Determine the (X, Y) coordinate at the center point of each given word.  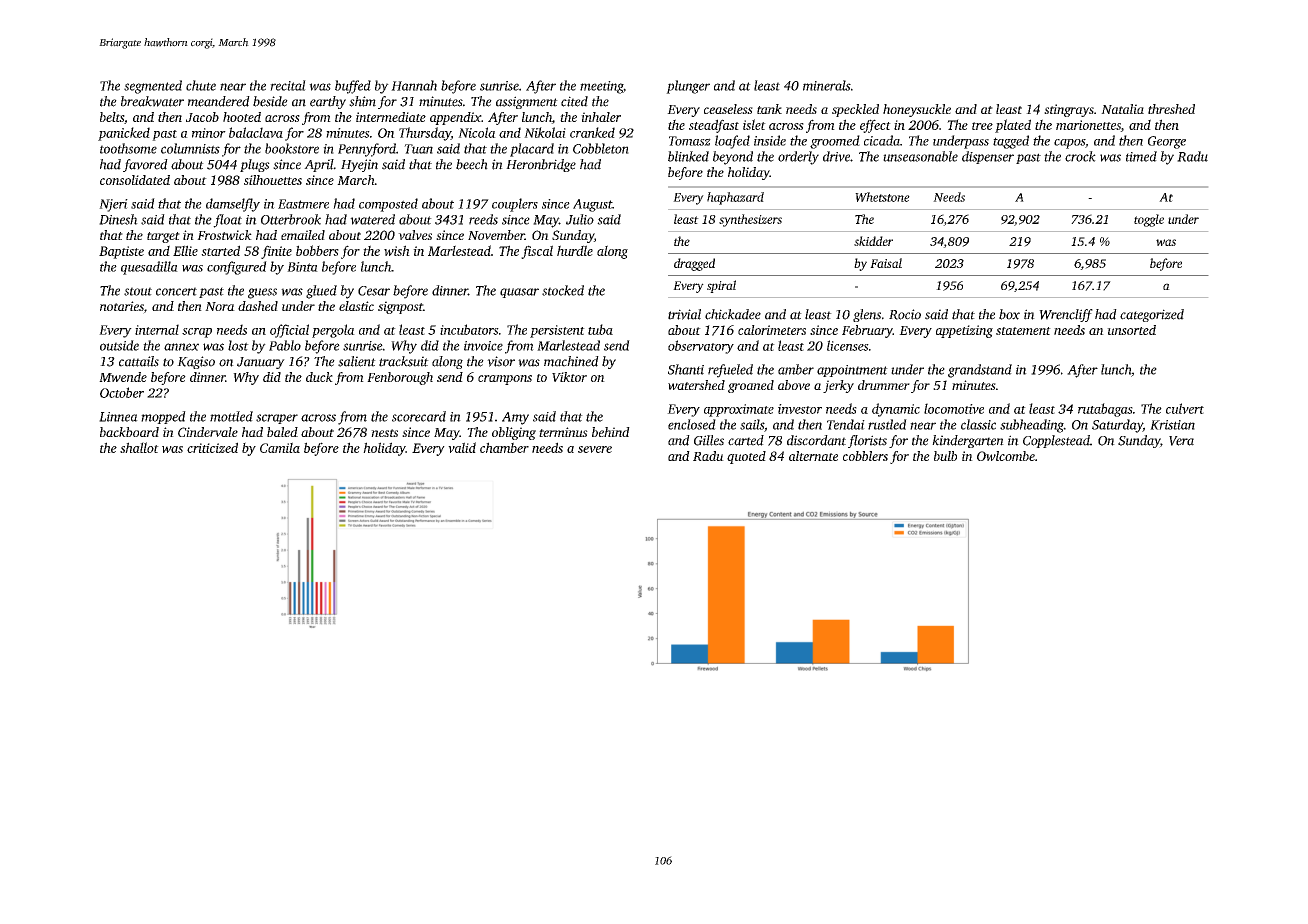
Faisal (886, 263)
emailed (303, 235)
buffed (353, 87)
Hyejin (359, 165)
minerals (827, 85)
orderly (798, 158)
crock (1080, 156)
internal (157, 329)
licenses (848, 345)
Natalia (1122, 109)
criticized (212, 447)
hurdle (575, 250)
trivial (684, 314)
